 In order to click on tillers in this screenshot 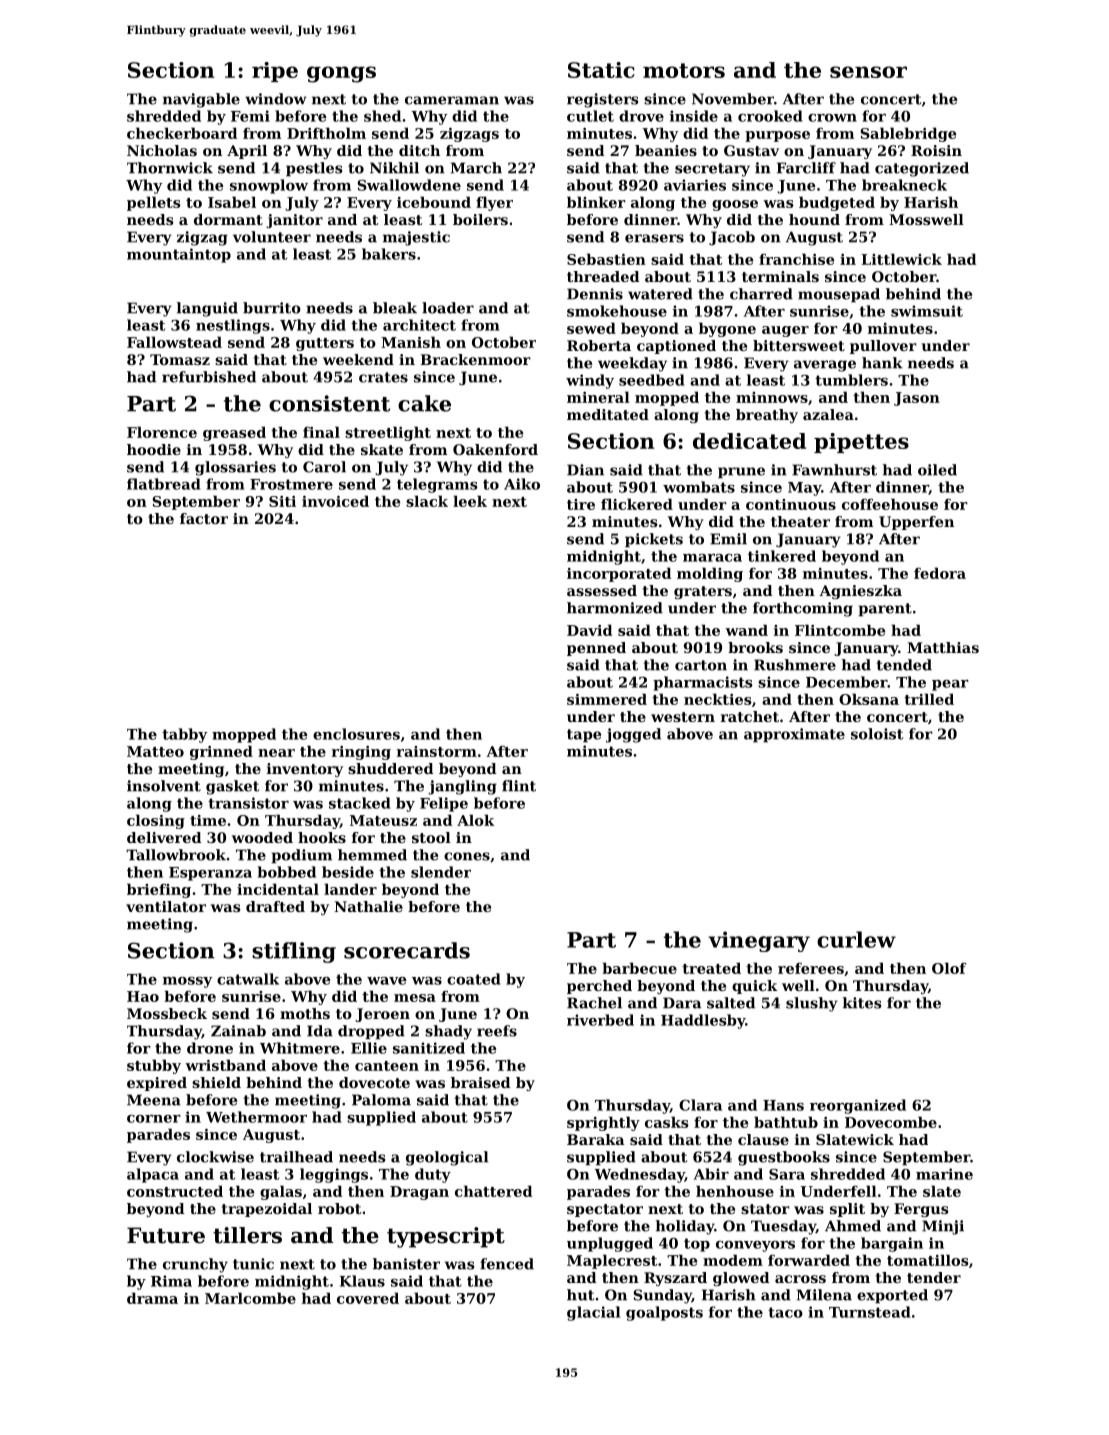, I will do `click(247, 1235)`.
